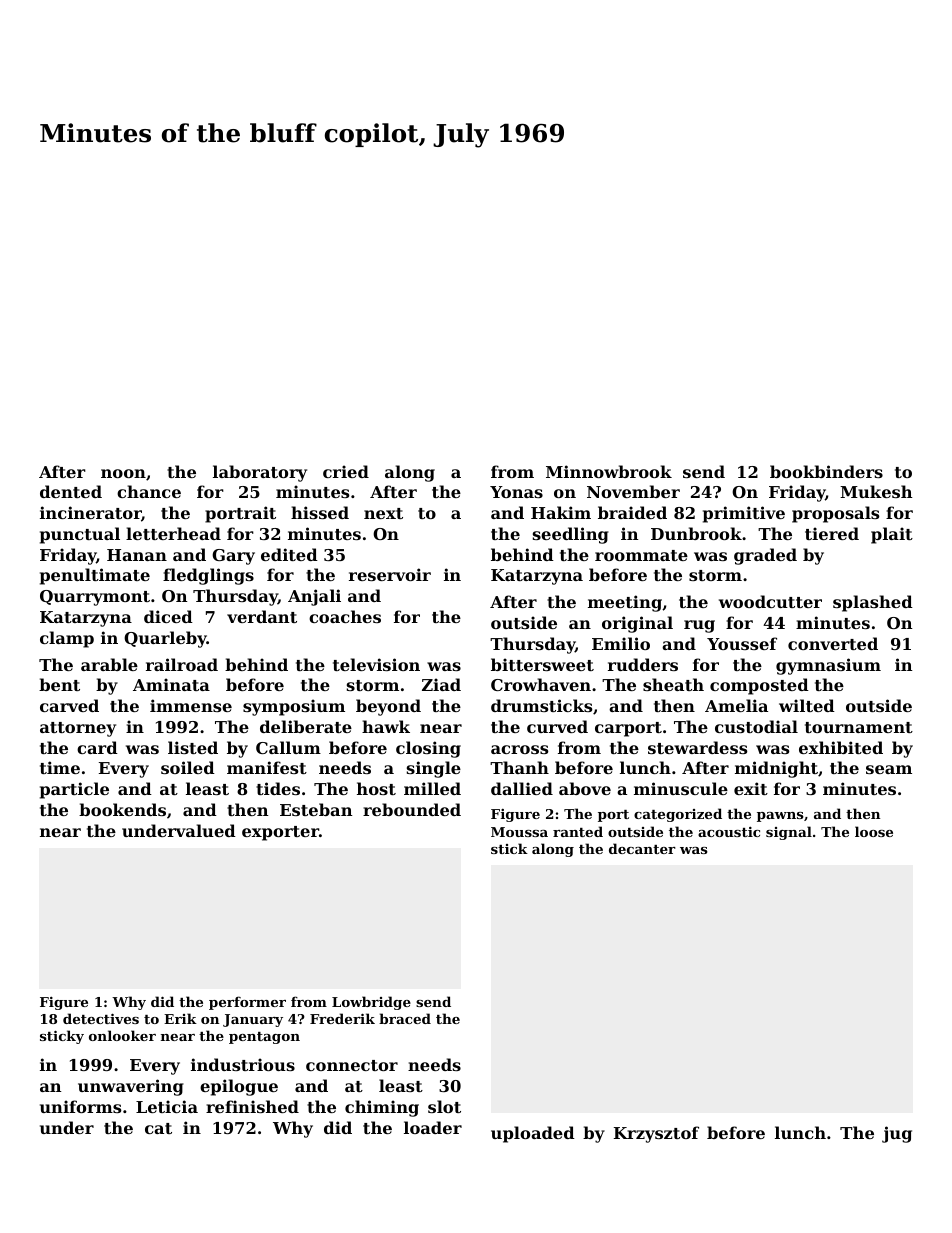  What do you see at coordinates (405, 1018) in the screenshot?
I see `braced` at bounding box center [405, 1018].
